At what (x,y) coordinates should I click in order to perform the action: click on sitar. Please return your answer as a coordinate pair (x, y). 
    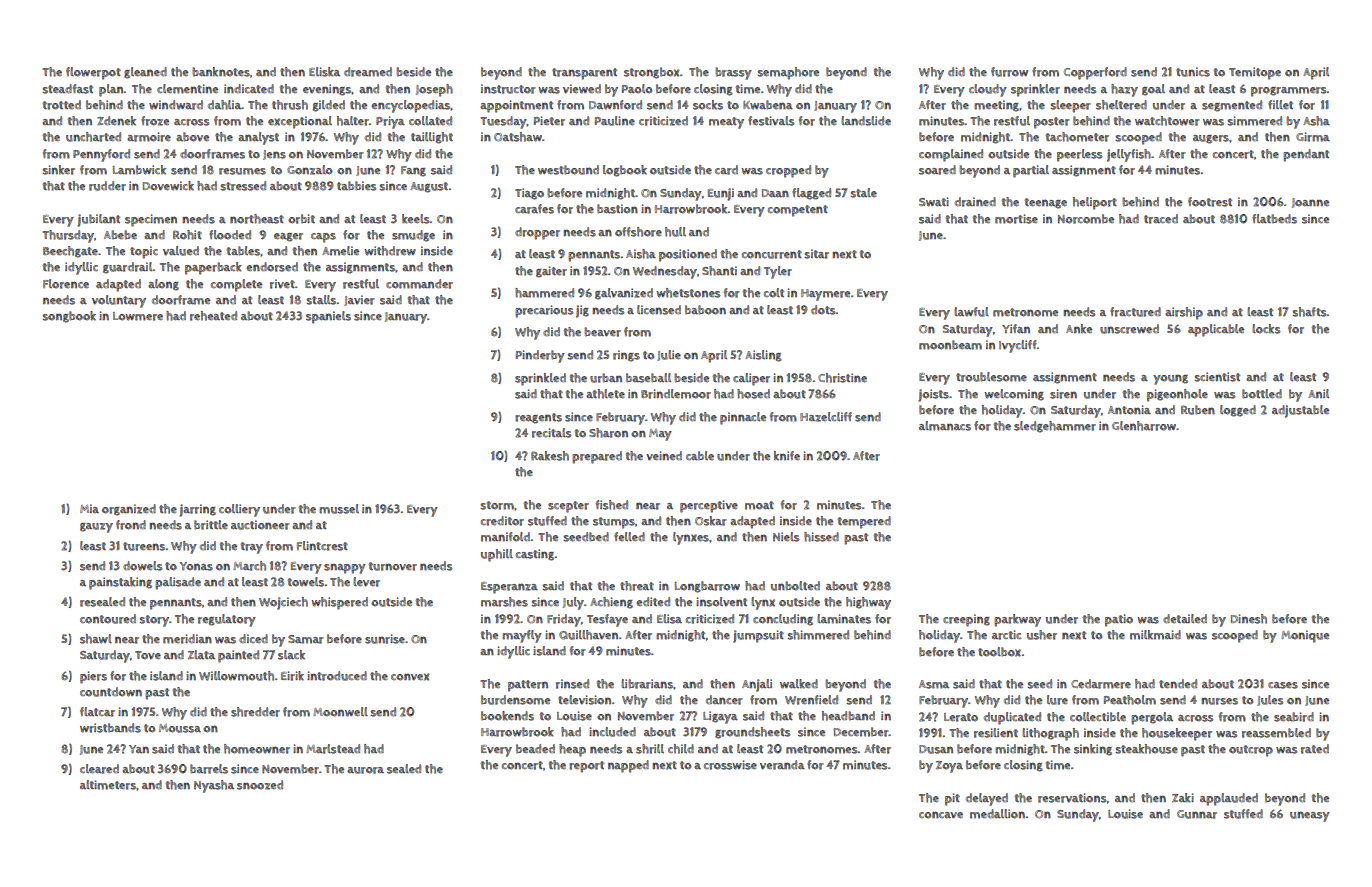
    Looking at the image, I should click on (816, 254).
